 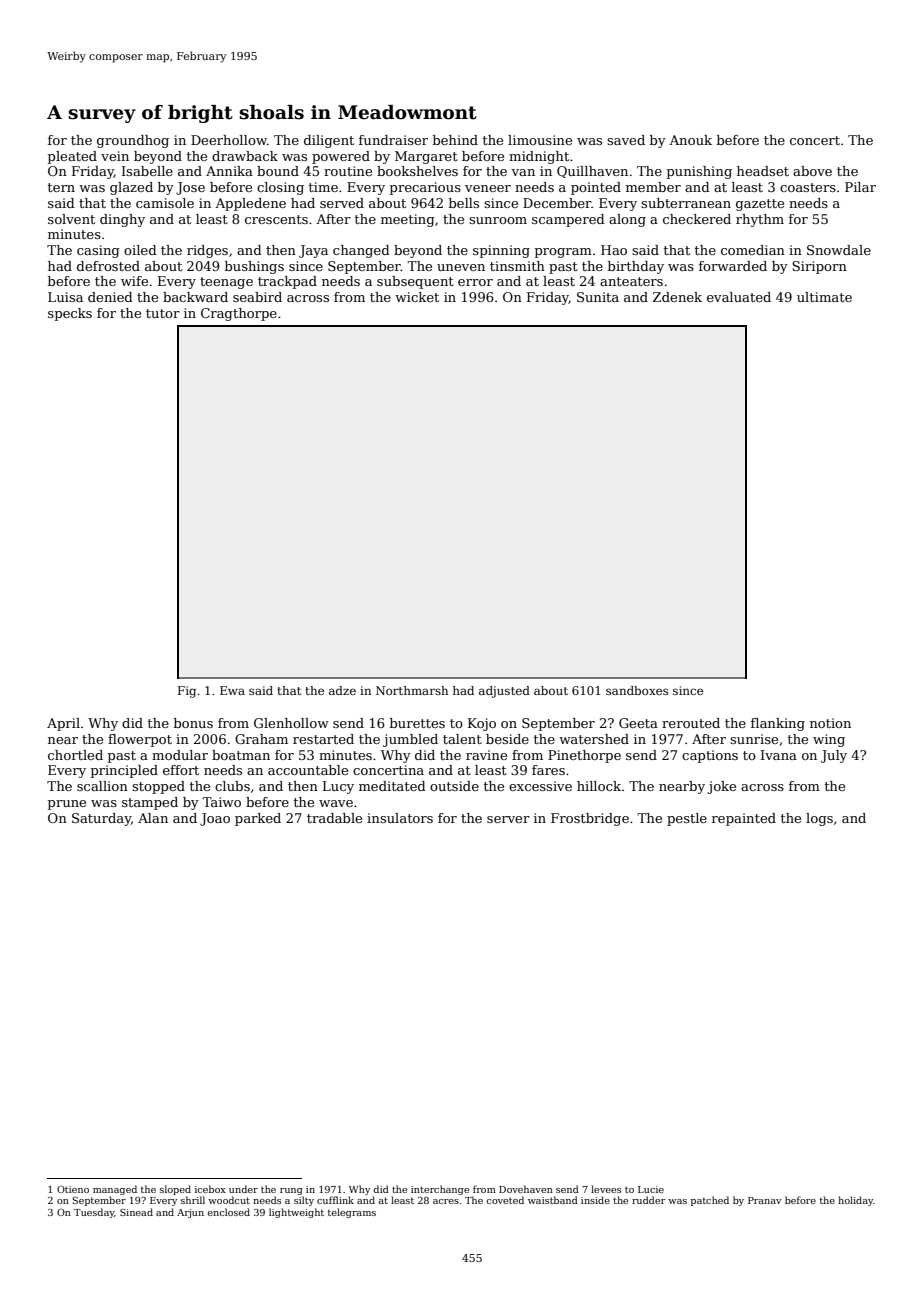 I want to click on sloped, so click(x=175, y=1190).
